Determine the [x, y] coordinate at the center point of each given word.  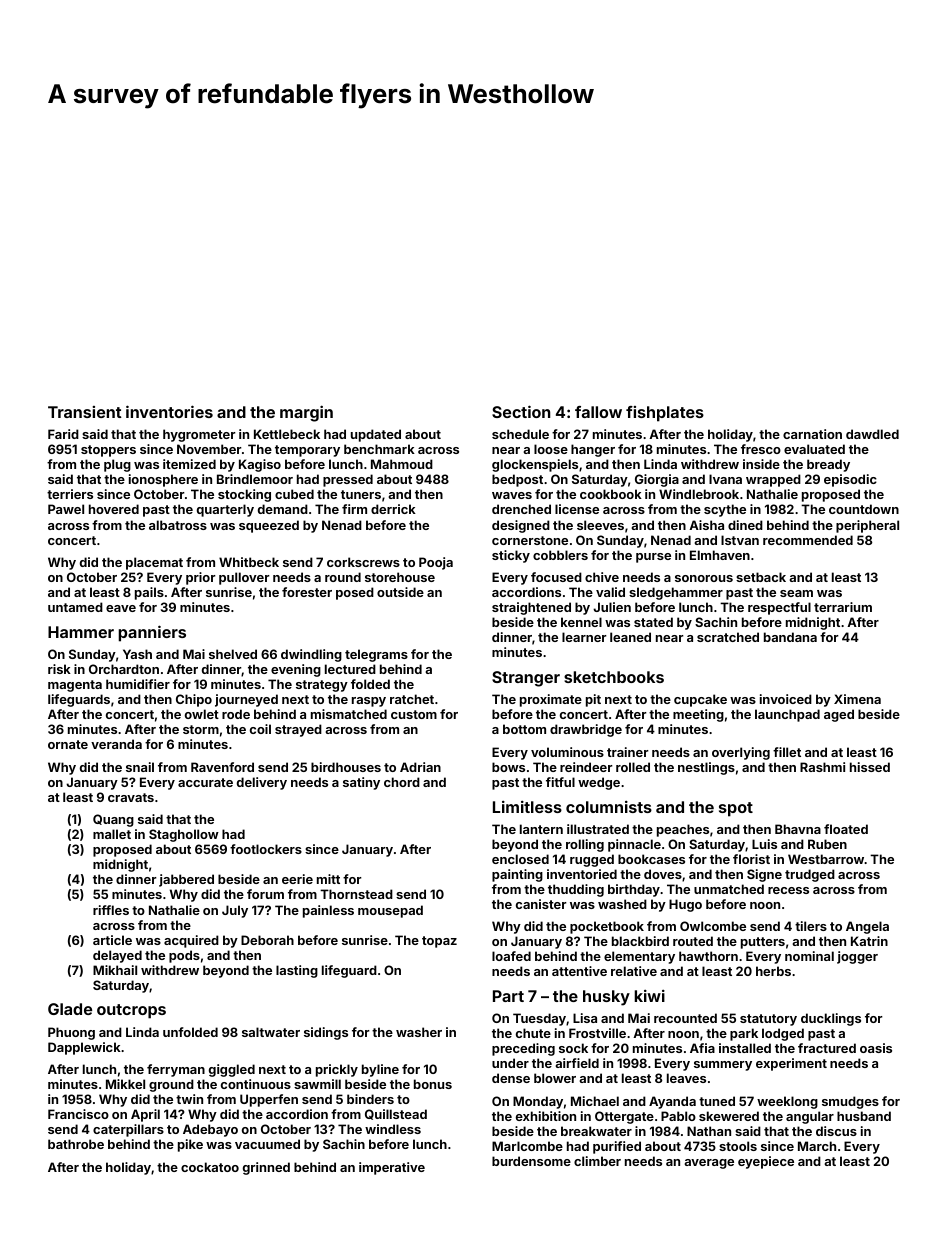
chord [402, 782]
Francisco [78, 1114]
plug [117, 465]
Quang [113, 820]
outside [400, 592]
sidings [326, 1033]
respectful [779, 608]
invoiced [786, 699]
